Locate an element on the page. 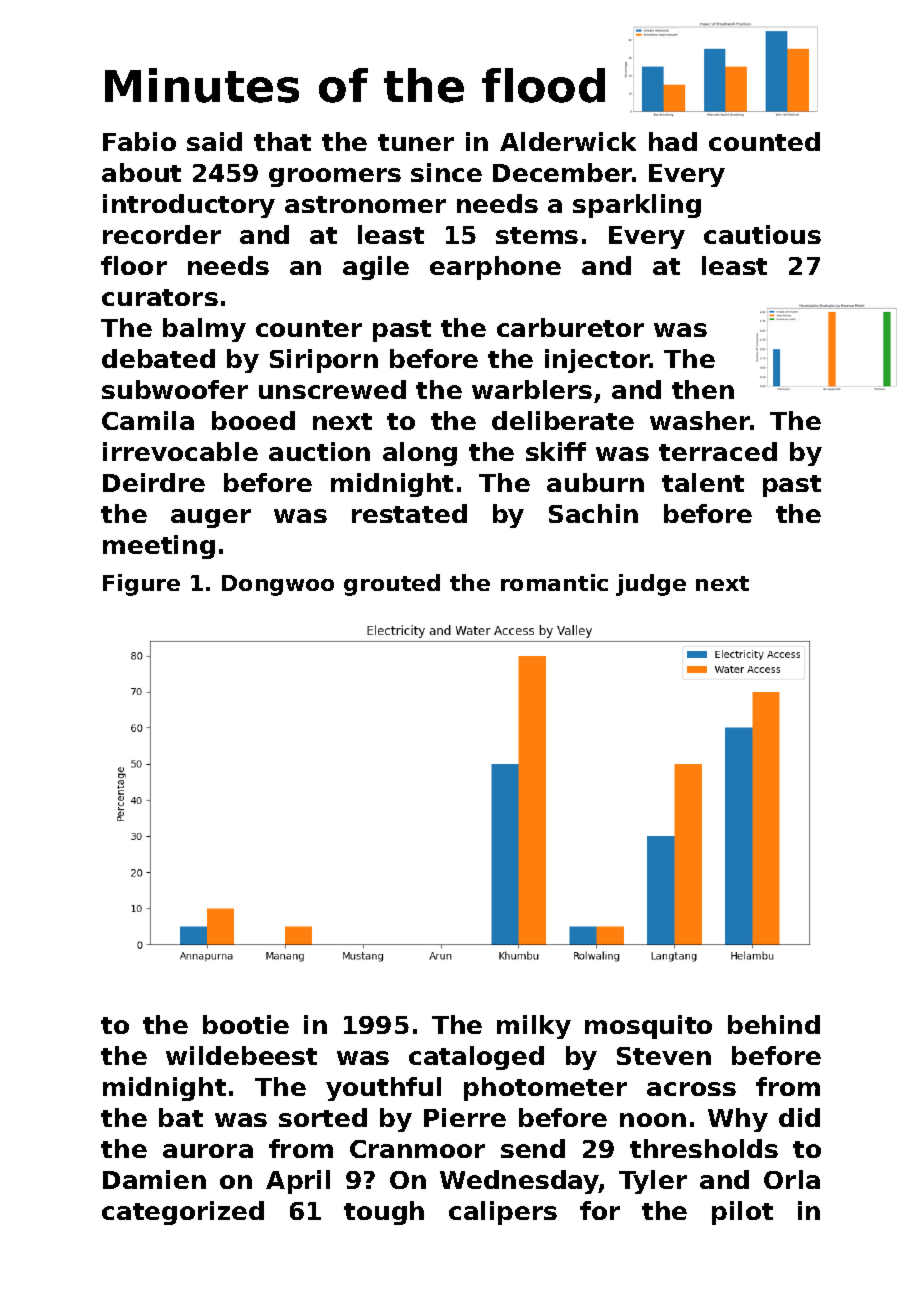  Fabio is located at coordinates (139, 141).
